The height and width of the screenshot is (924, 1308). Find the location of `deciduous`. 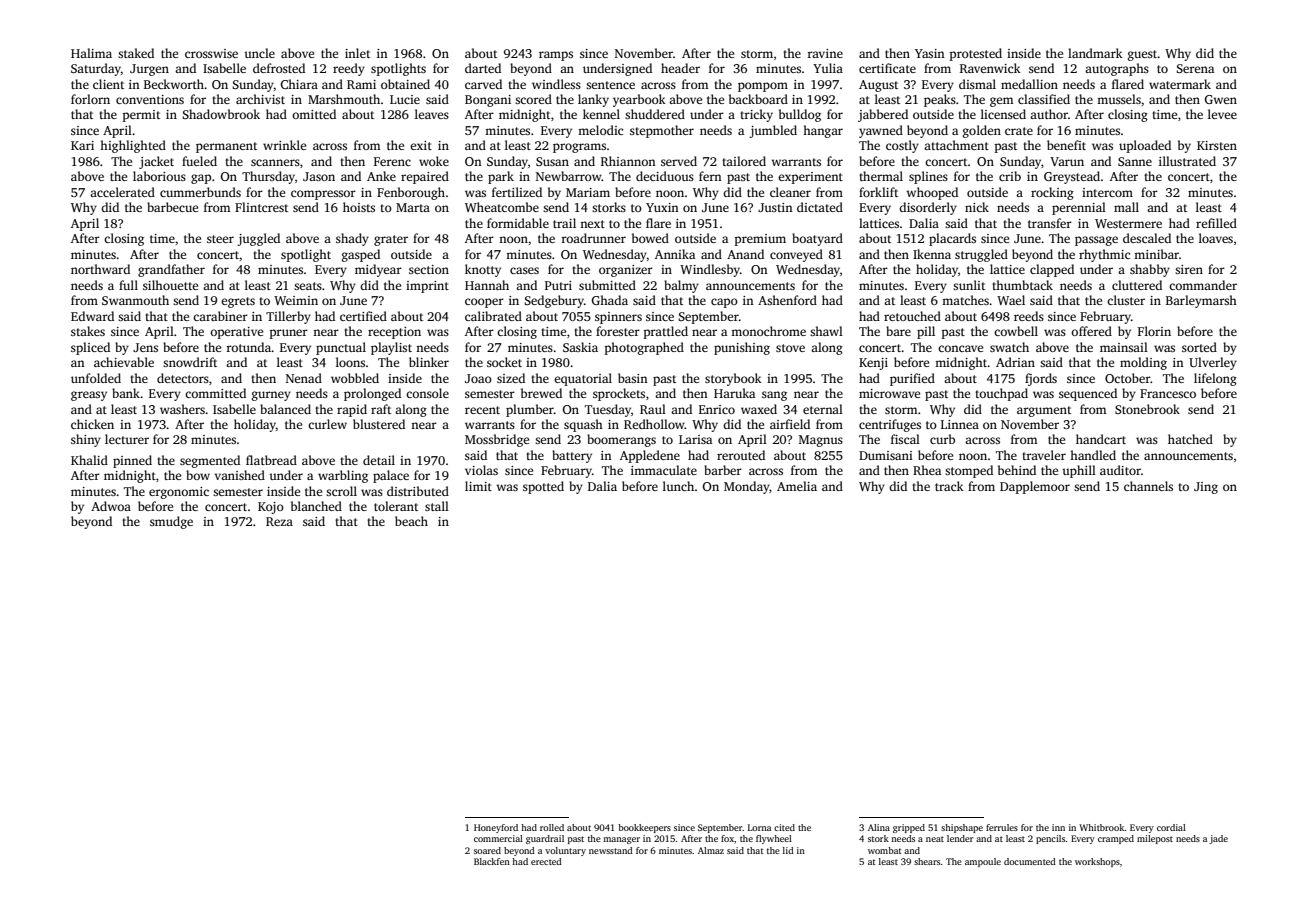

deciduous is located at coordinates (665, 176).
